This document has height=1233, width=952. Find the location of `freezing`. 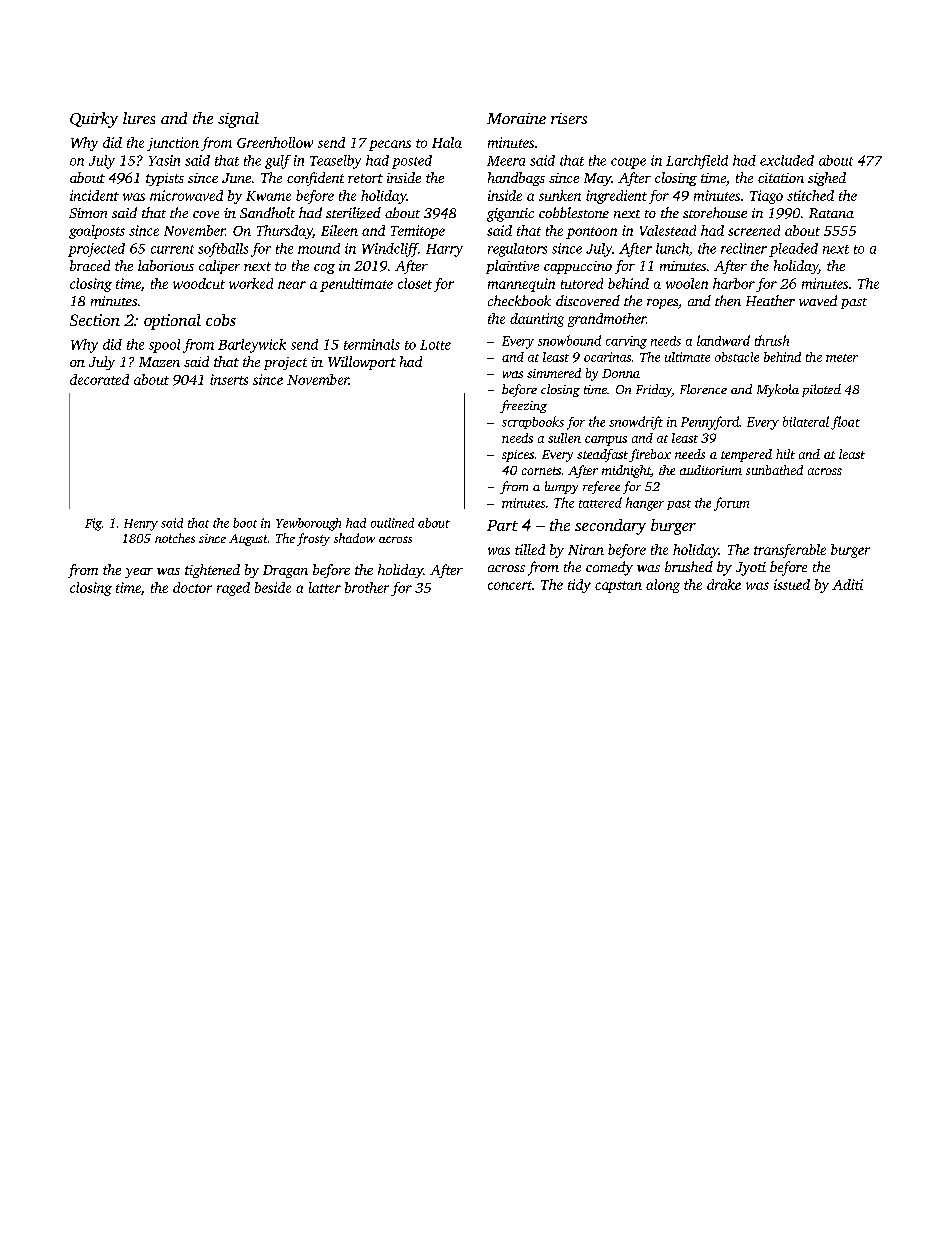

freezing is located at coordinates (523, 406).
